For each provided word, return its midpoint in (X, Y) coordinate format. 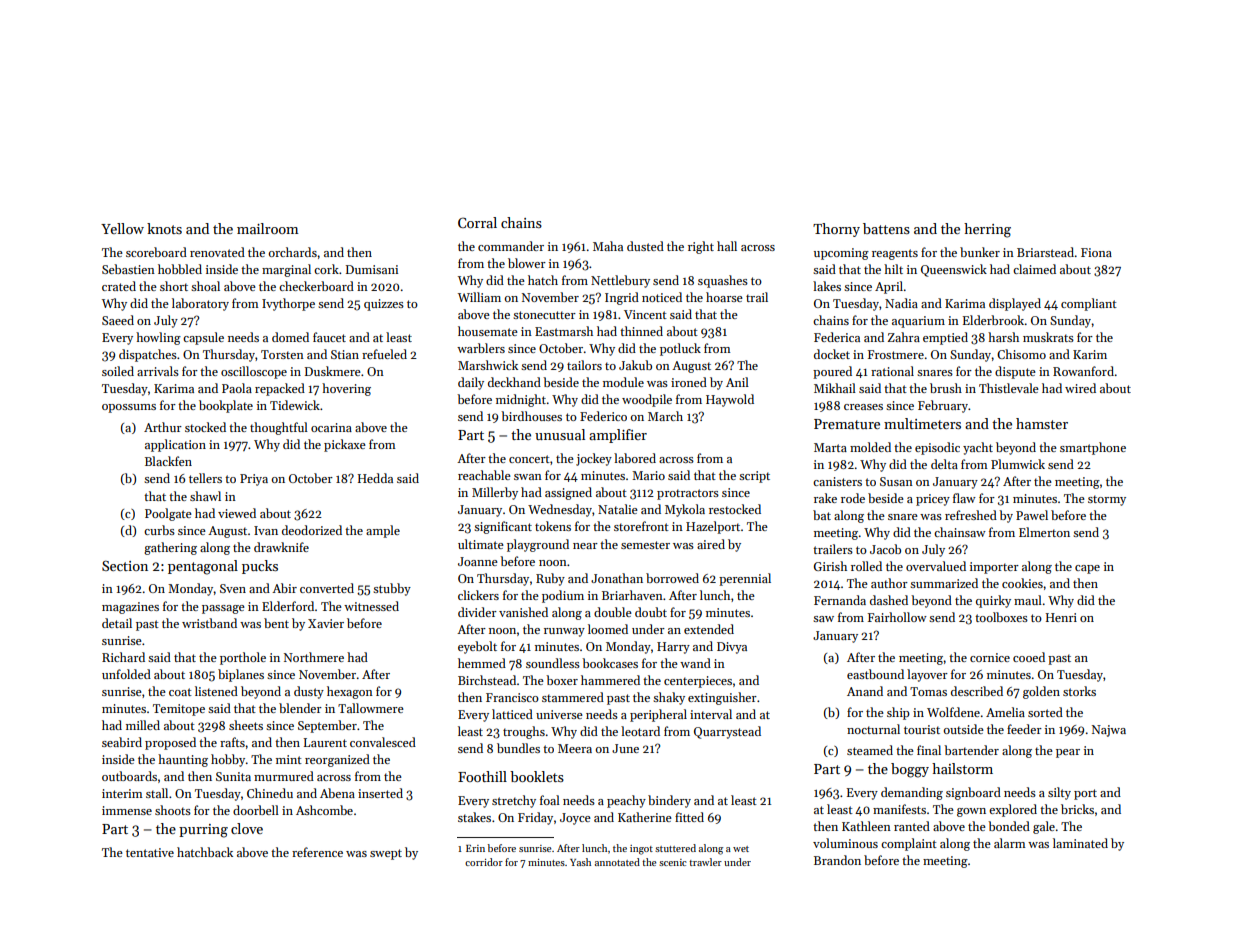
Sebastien (128, 269)
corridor (484, 862)
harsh (1003, 337)
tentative (150, 852)
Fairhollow (897, 617)
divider (477, 612)
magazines (130, 608)
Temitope (179, 710)
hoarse (724, 297)
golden (1041, 692)
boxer (562, 680)
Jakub (635, 365)
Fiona (1096, 252)
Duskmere (333, 371)
